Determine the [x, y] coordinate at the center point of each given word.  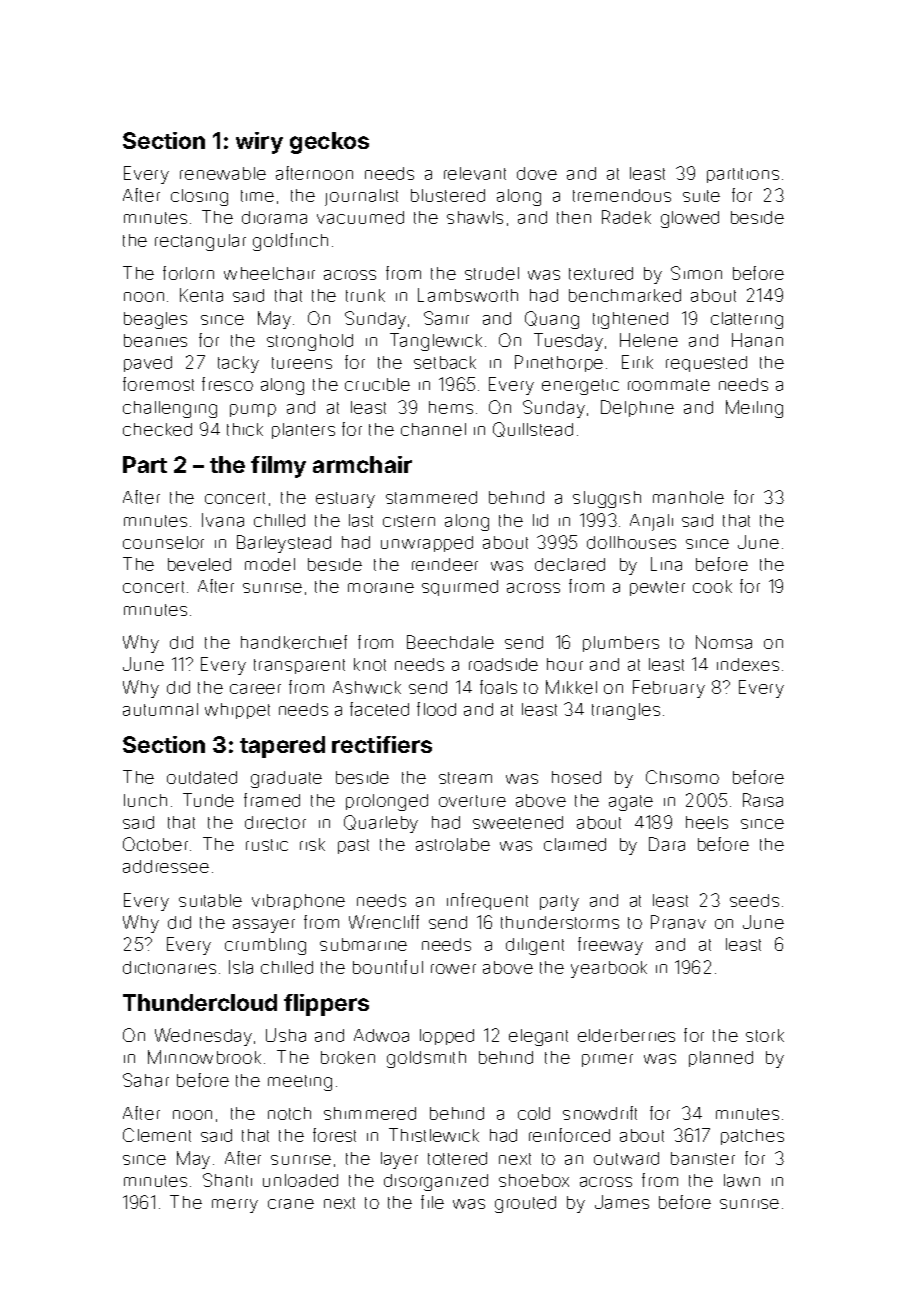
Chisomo [682, 777]
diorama [274, 217]
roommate [669, 385]
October [155, 844]
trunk [365, 295]
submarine [363, 944]
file [432, 1202]
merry [235, 1206]
